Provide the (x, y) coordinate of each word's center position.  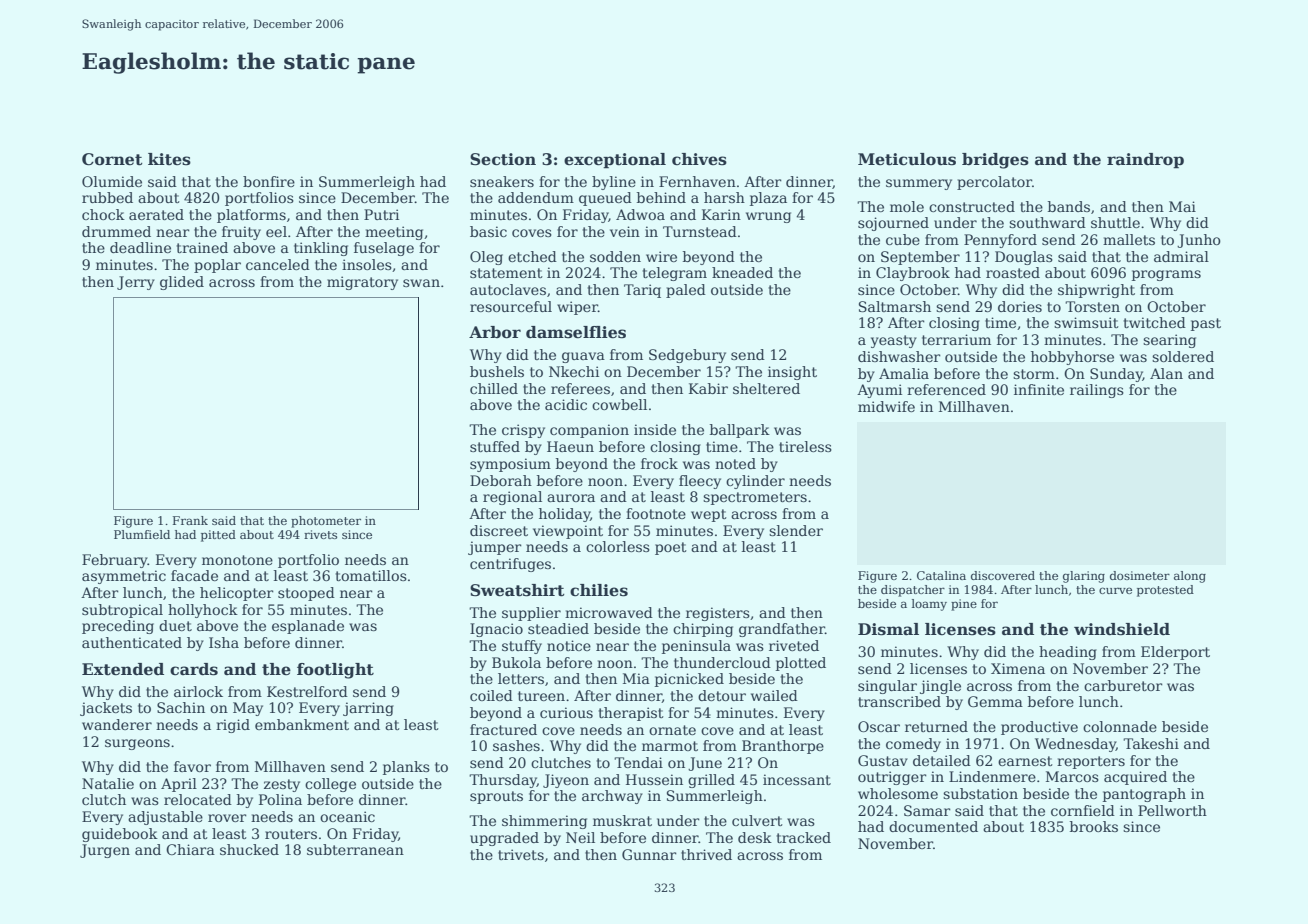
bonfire (269, 181)
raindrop (1145, 161)
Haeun (570, 446)
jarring (368, 709)
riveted (794, 645)
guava (583, 357)
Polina (280, 799)
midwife (886, 406)
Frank (190, 520)
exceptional (615, 161)
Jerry (136, 283)
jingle (940, 687)
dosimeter (1140, 575)
